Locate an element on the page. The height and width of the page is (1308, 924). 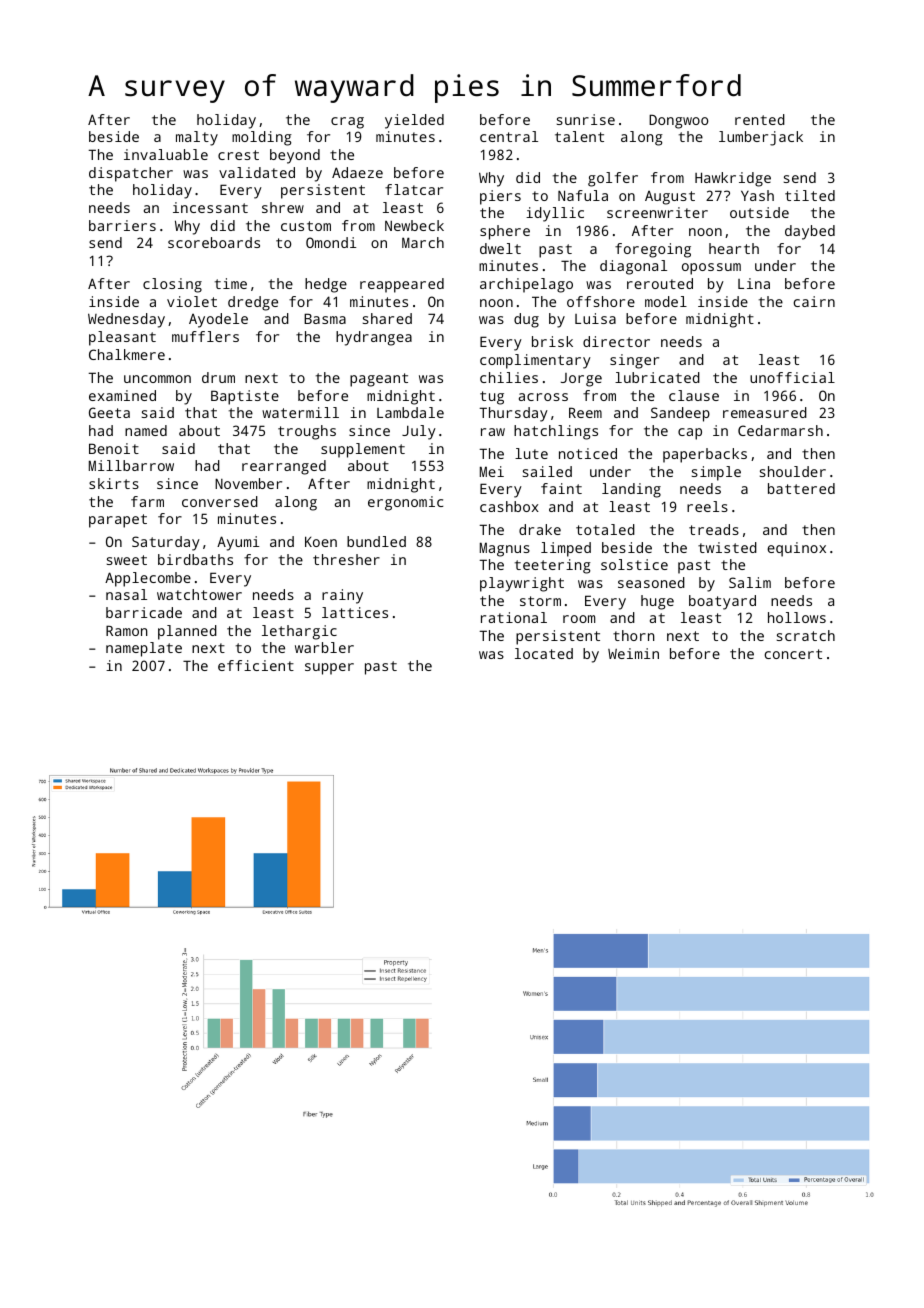
unofficial is located at coordinates (792, 377).
